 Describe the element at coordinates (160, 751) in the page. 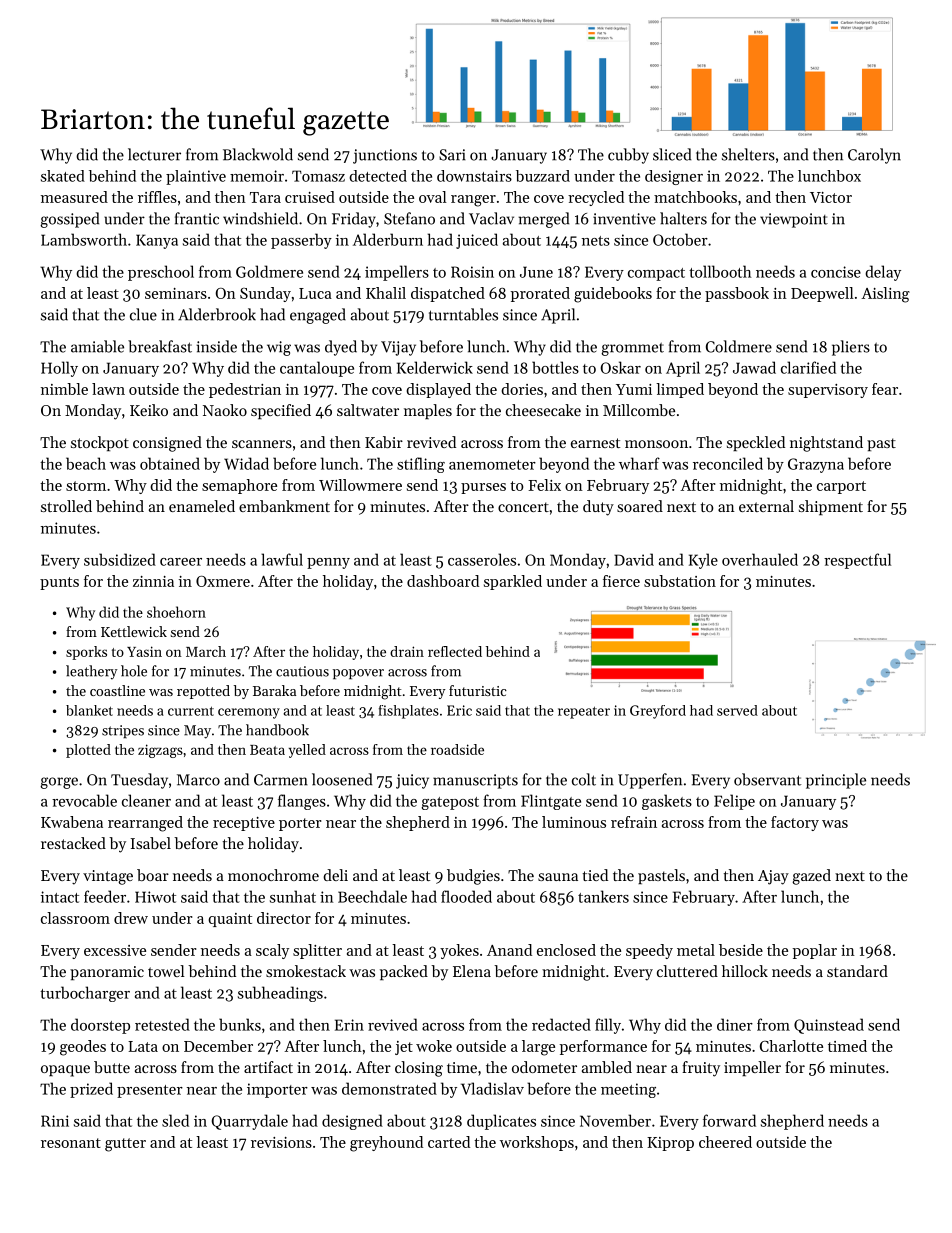

I see `zigzags` at that location.
